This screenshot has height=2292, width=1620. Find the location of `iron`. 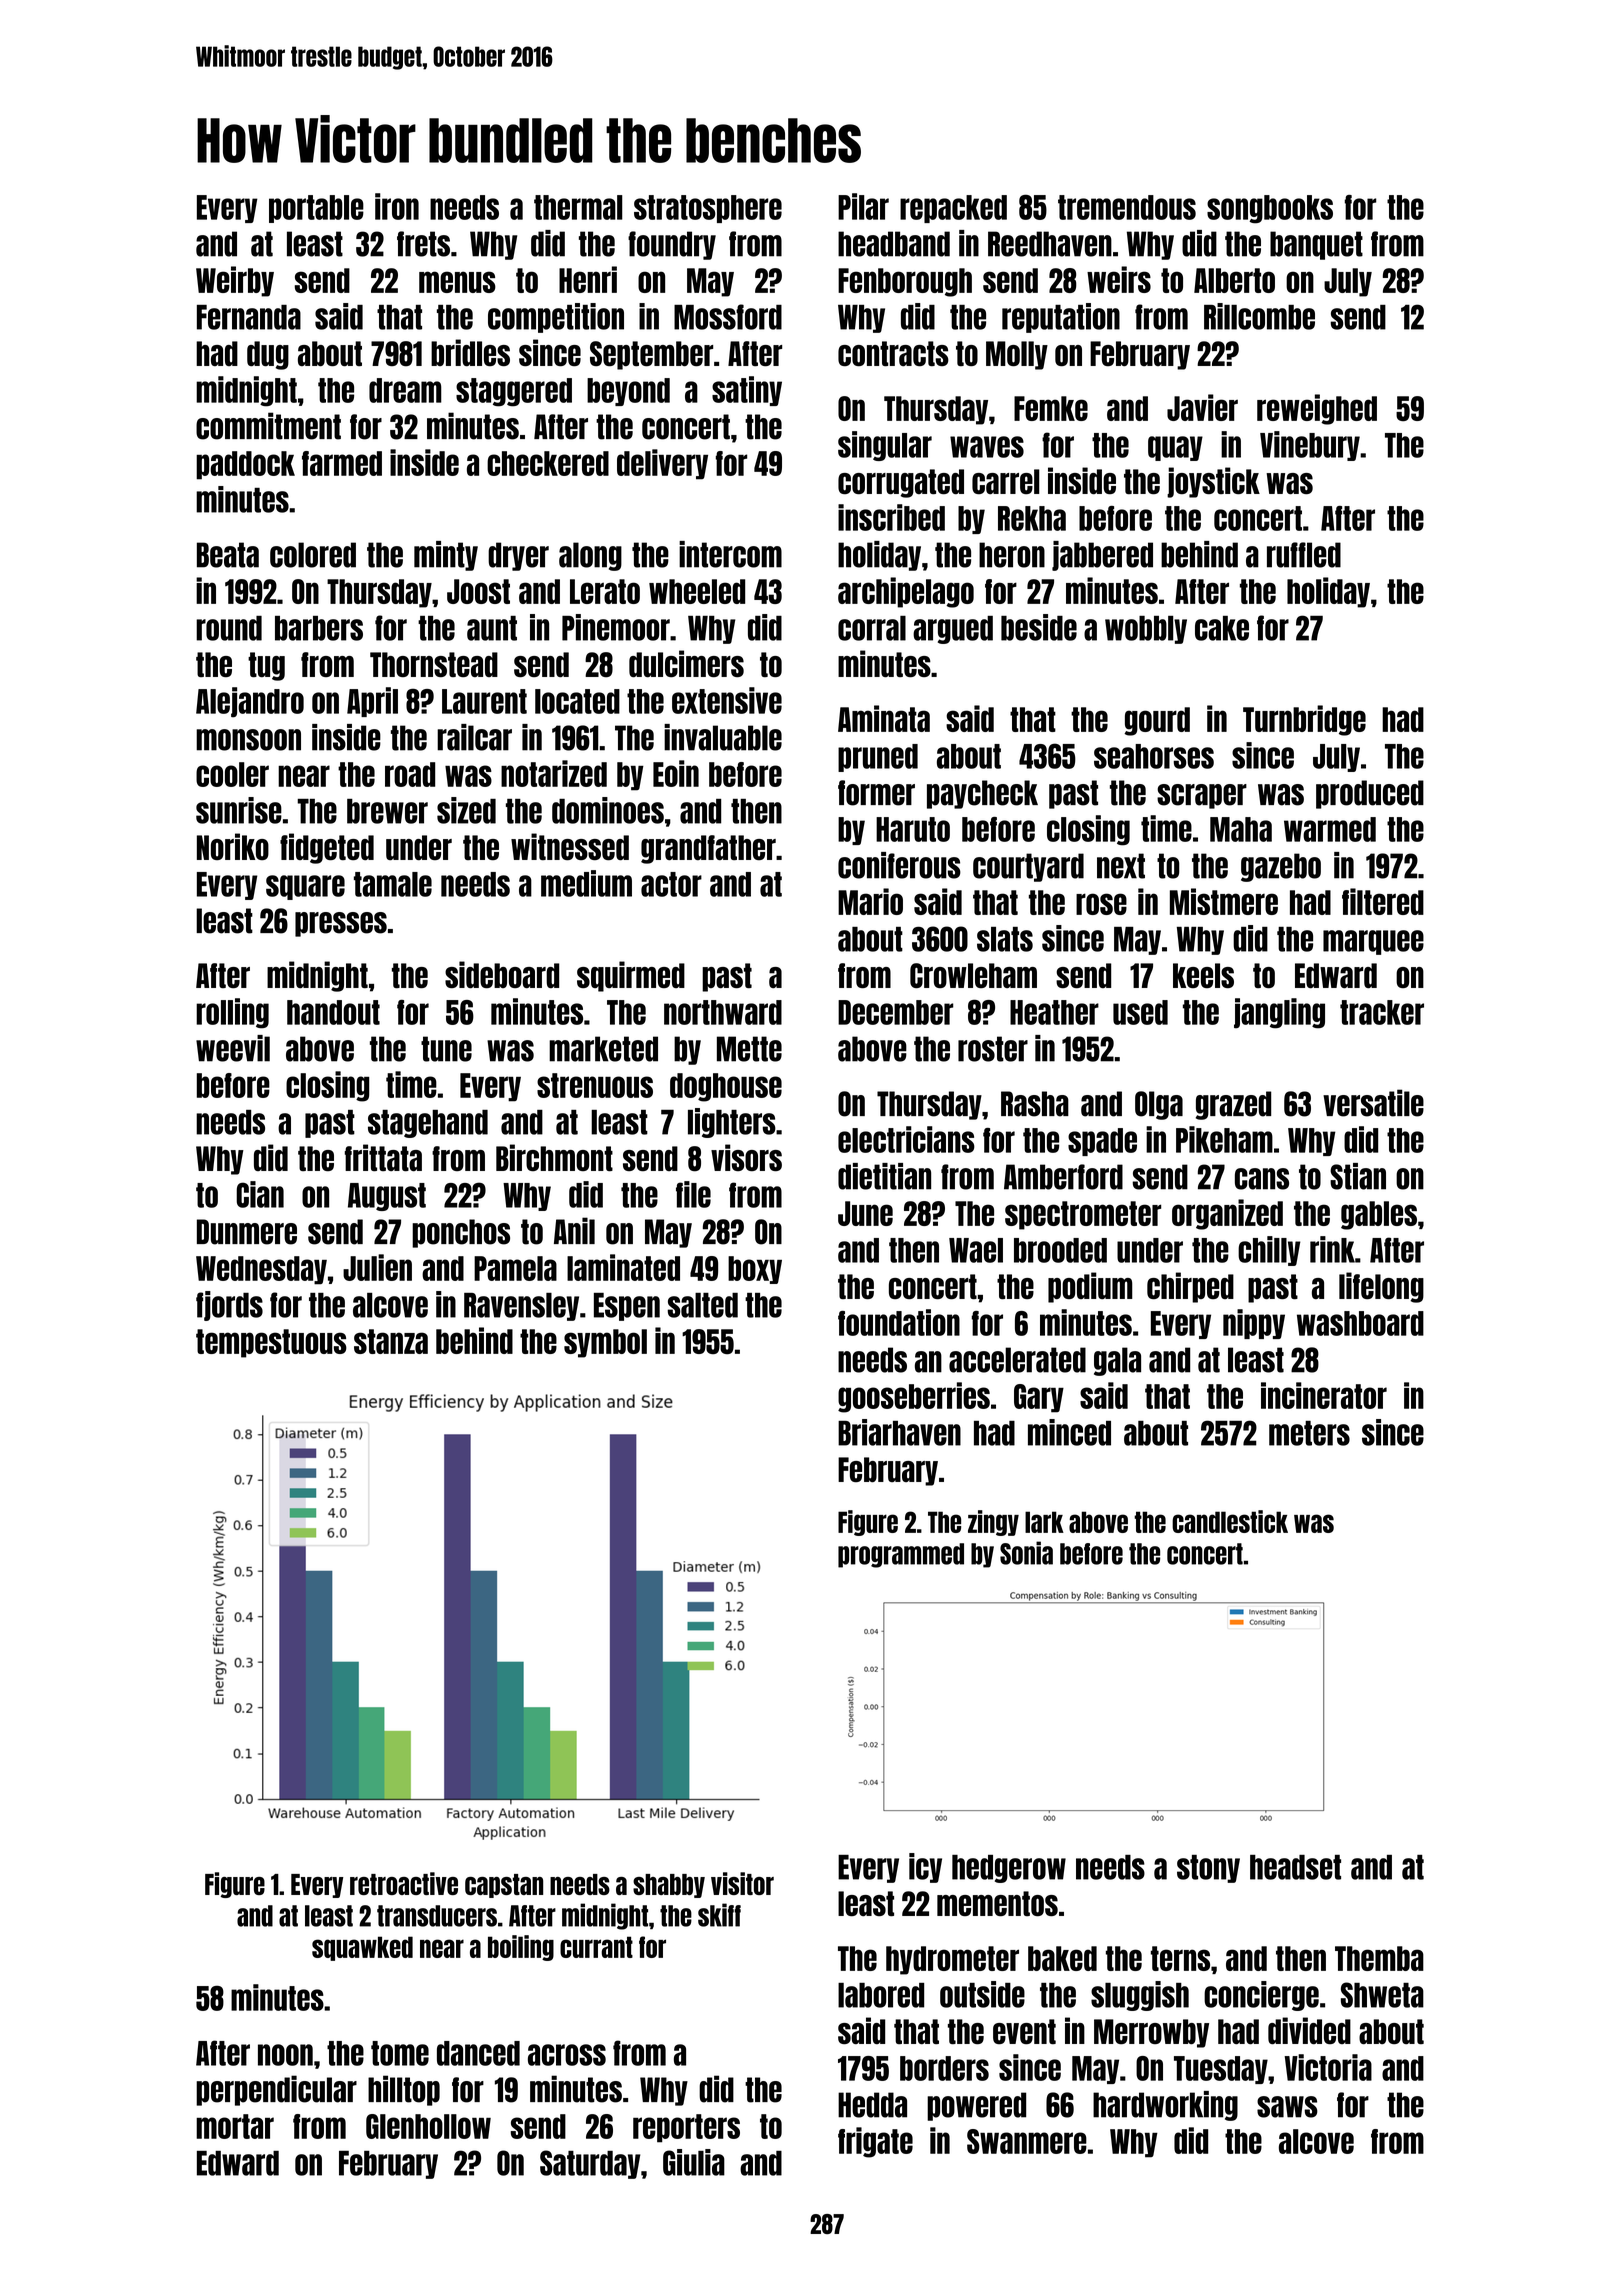

iron is located at coordinates (397, 206).
